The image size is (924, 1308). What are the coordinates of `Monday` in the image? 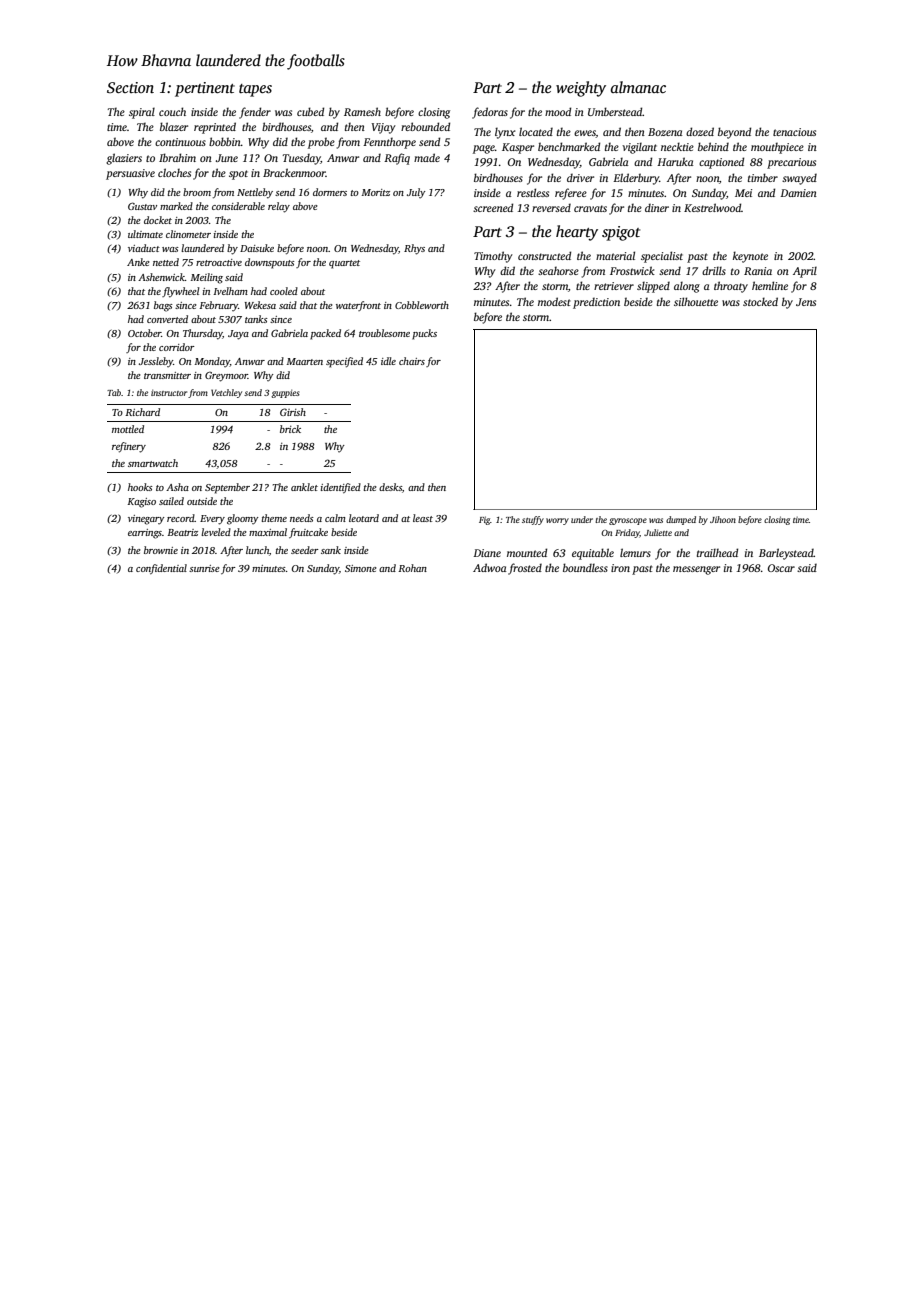 It's located at (212, 362).
